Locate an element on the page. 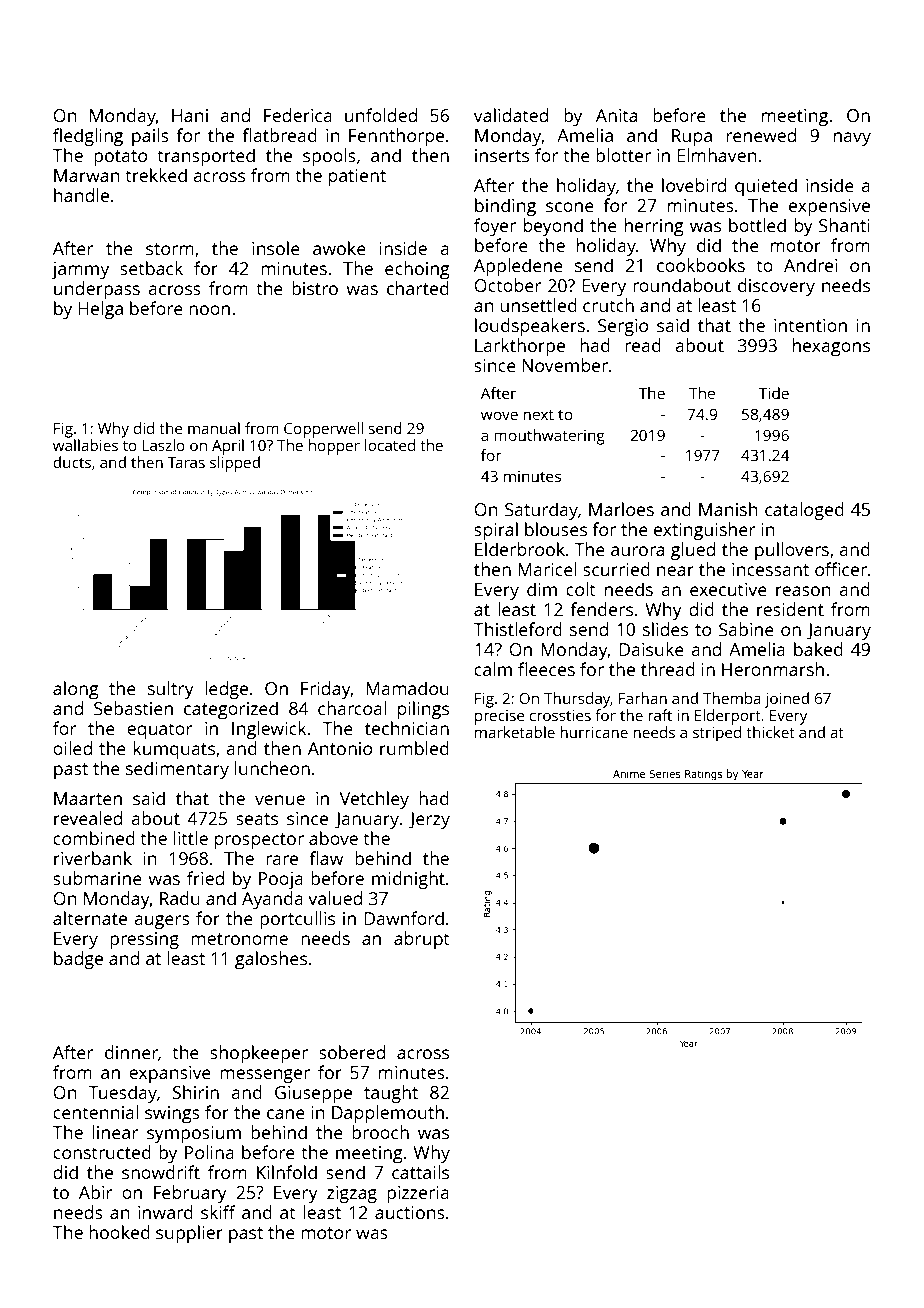 The image size is (924, 1308). zigzag is located at coordinates (352, 1194).
